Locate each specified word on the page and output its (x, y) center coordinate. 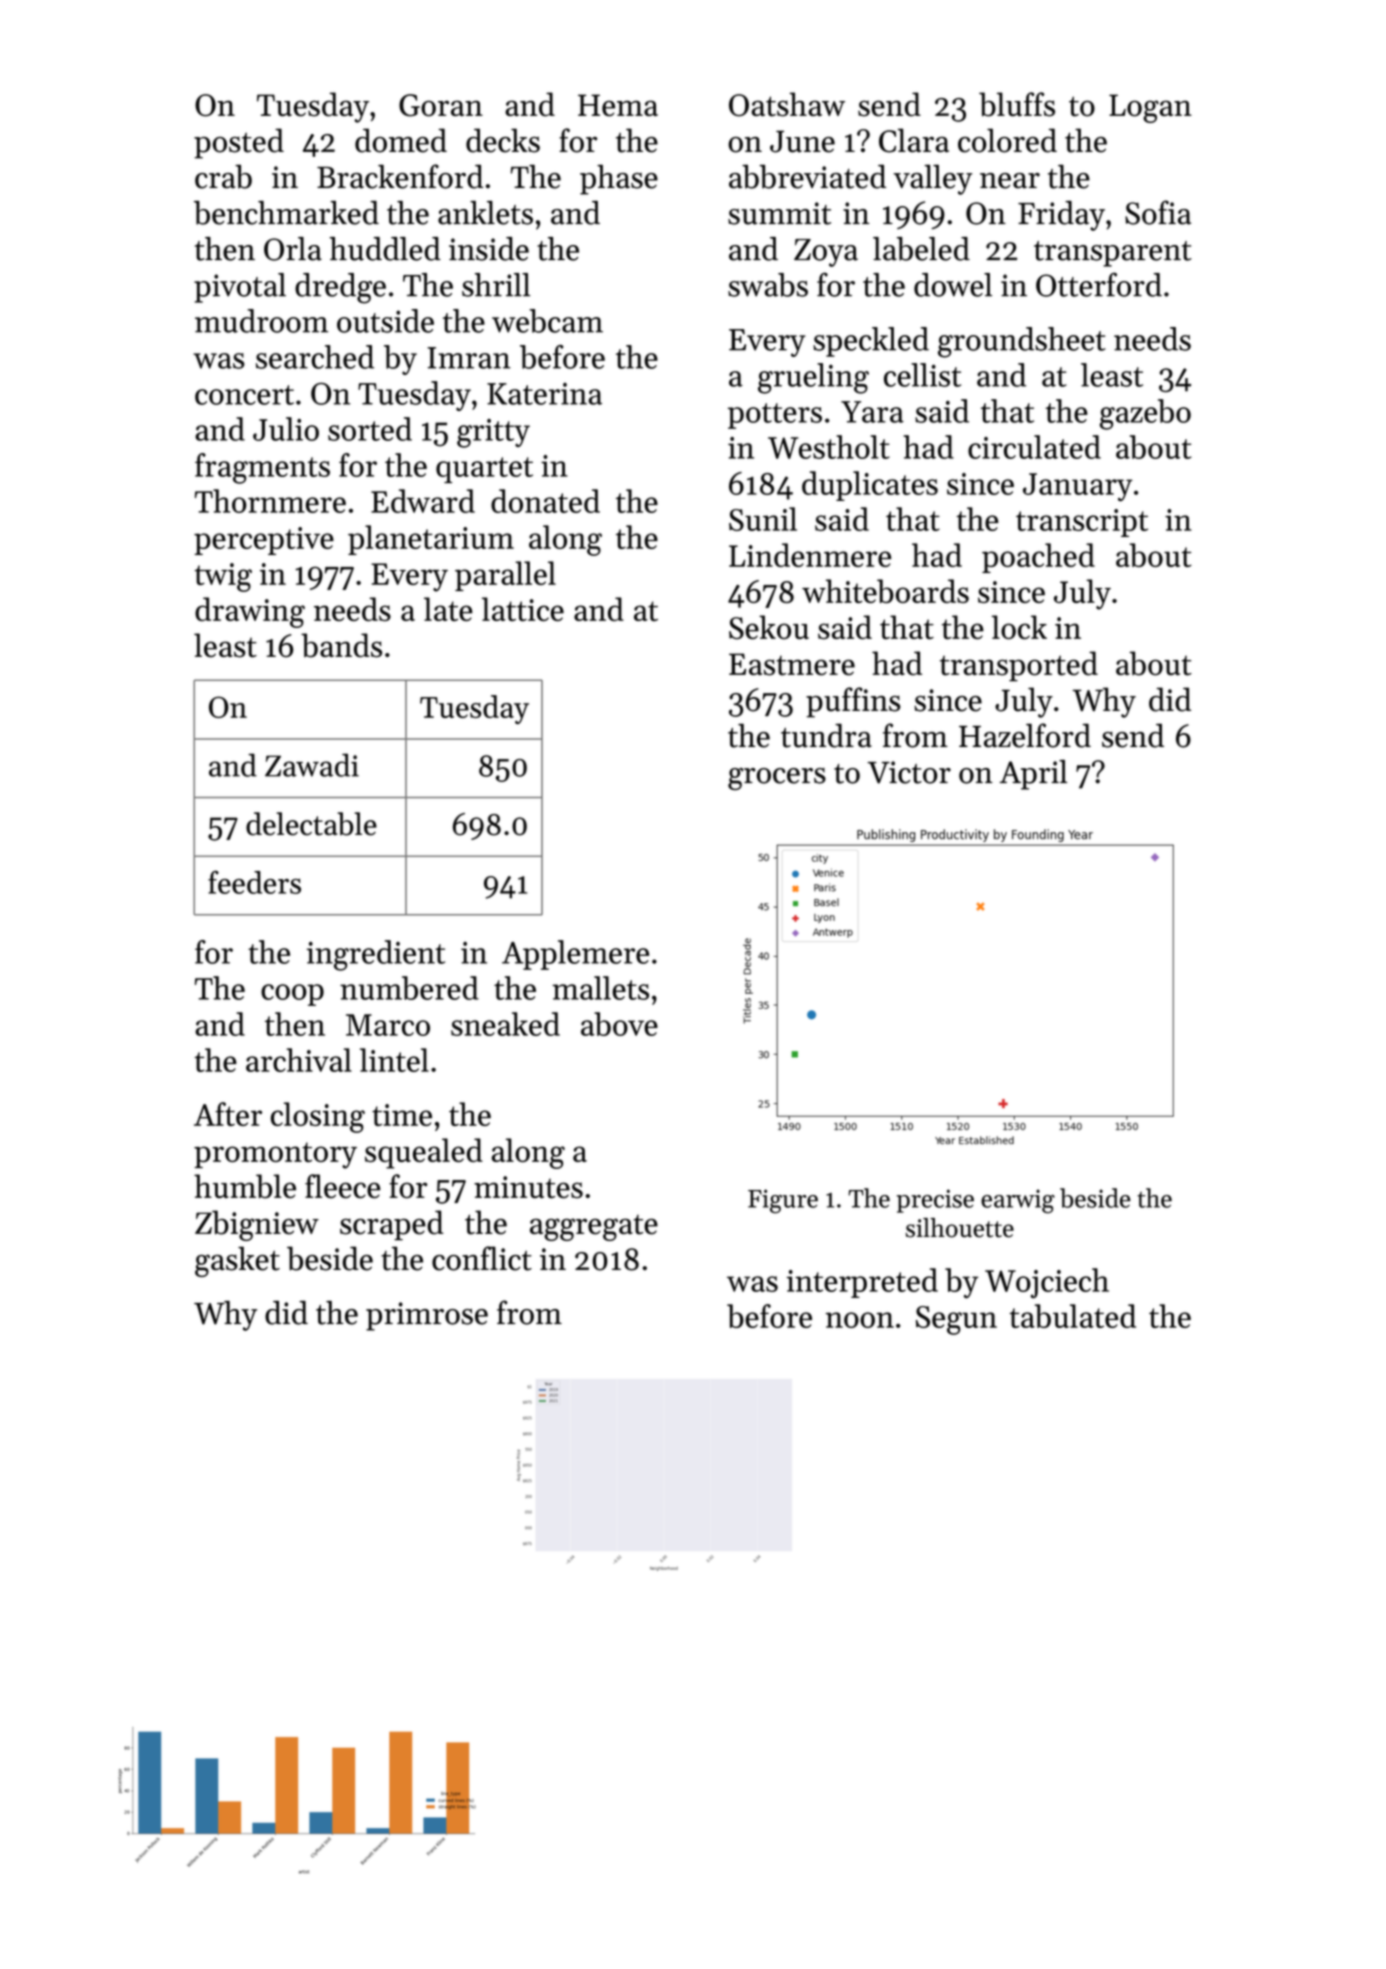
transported (1019, 666)
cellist (922, 375)
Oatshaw (787, 104)
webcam (547, 321)
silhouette (960, 1228)
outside (385, 321)
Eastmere (792, 664)
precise (935, 1201)
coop (292, 995)
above (619, 1024)
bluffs (1017, 104)
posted (239, 143)
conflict (482, 1258)
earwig (1018, 1201)
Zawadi (312, 765)
